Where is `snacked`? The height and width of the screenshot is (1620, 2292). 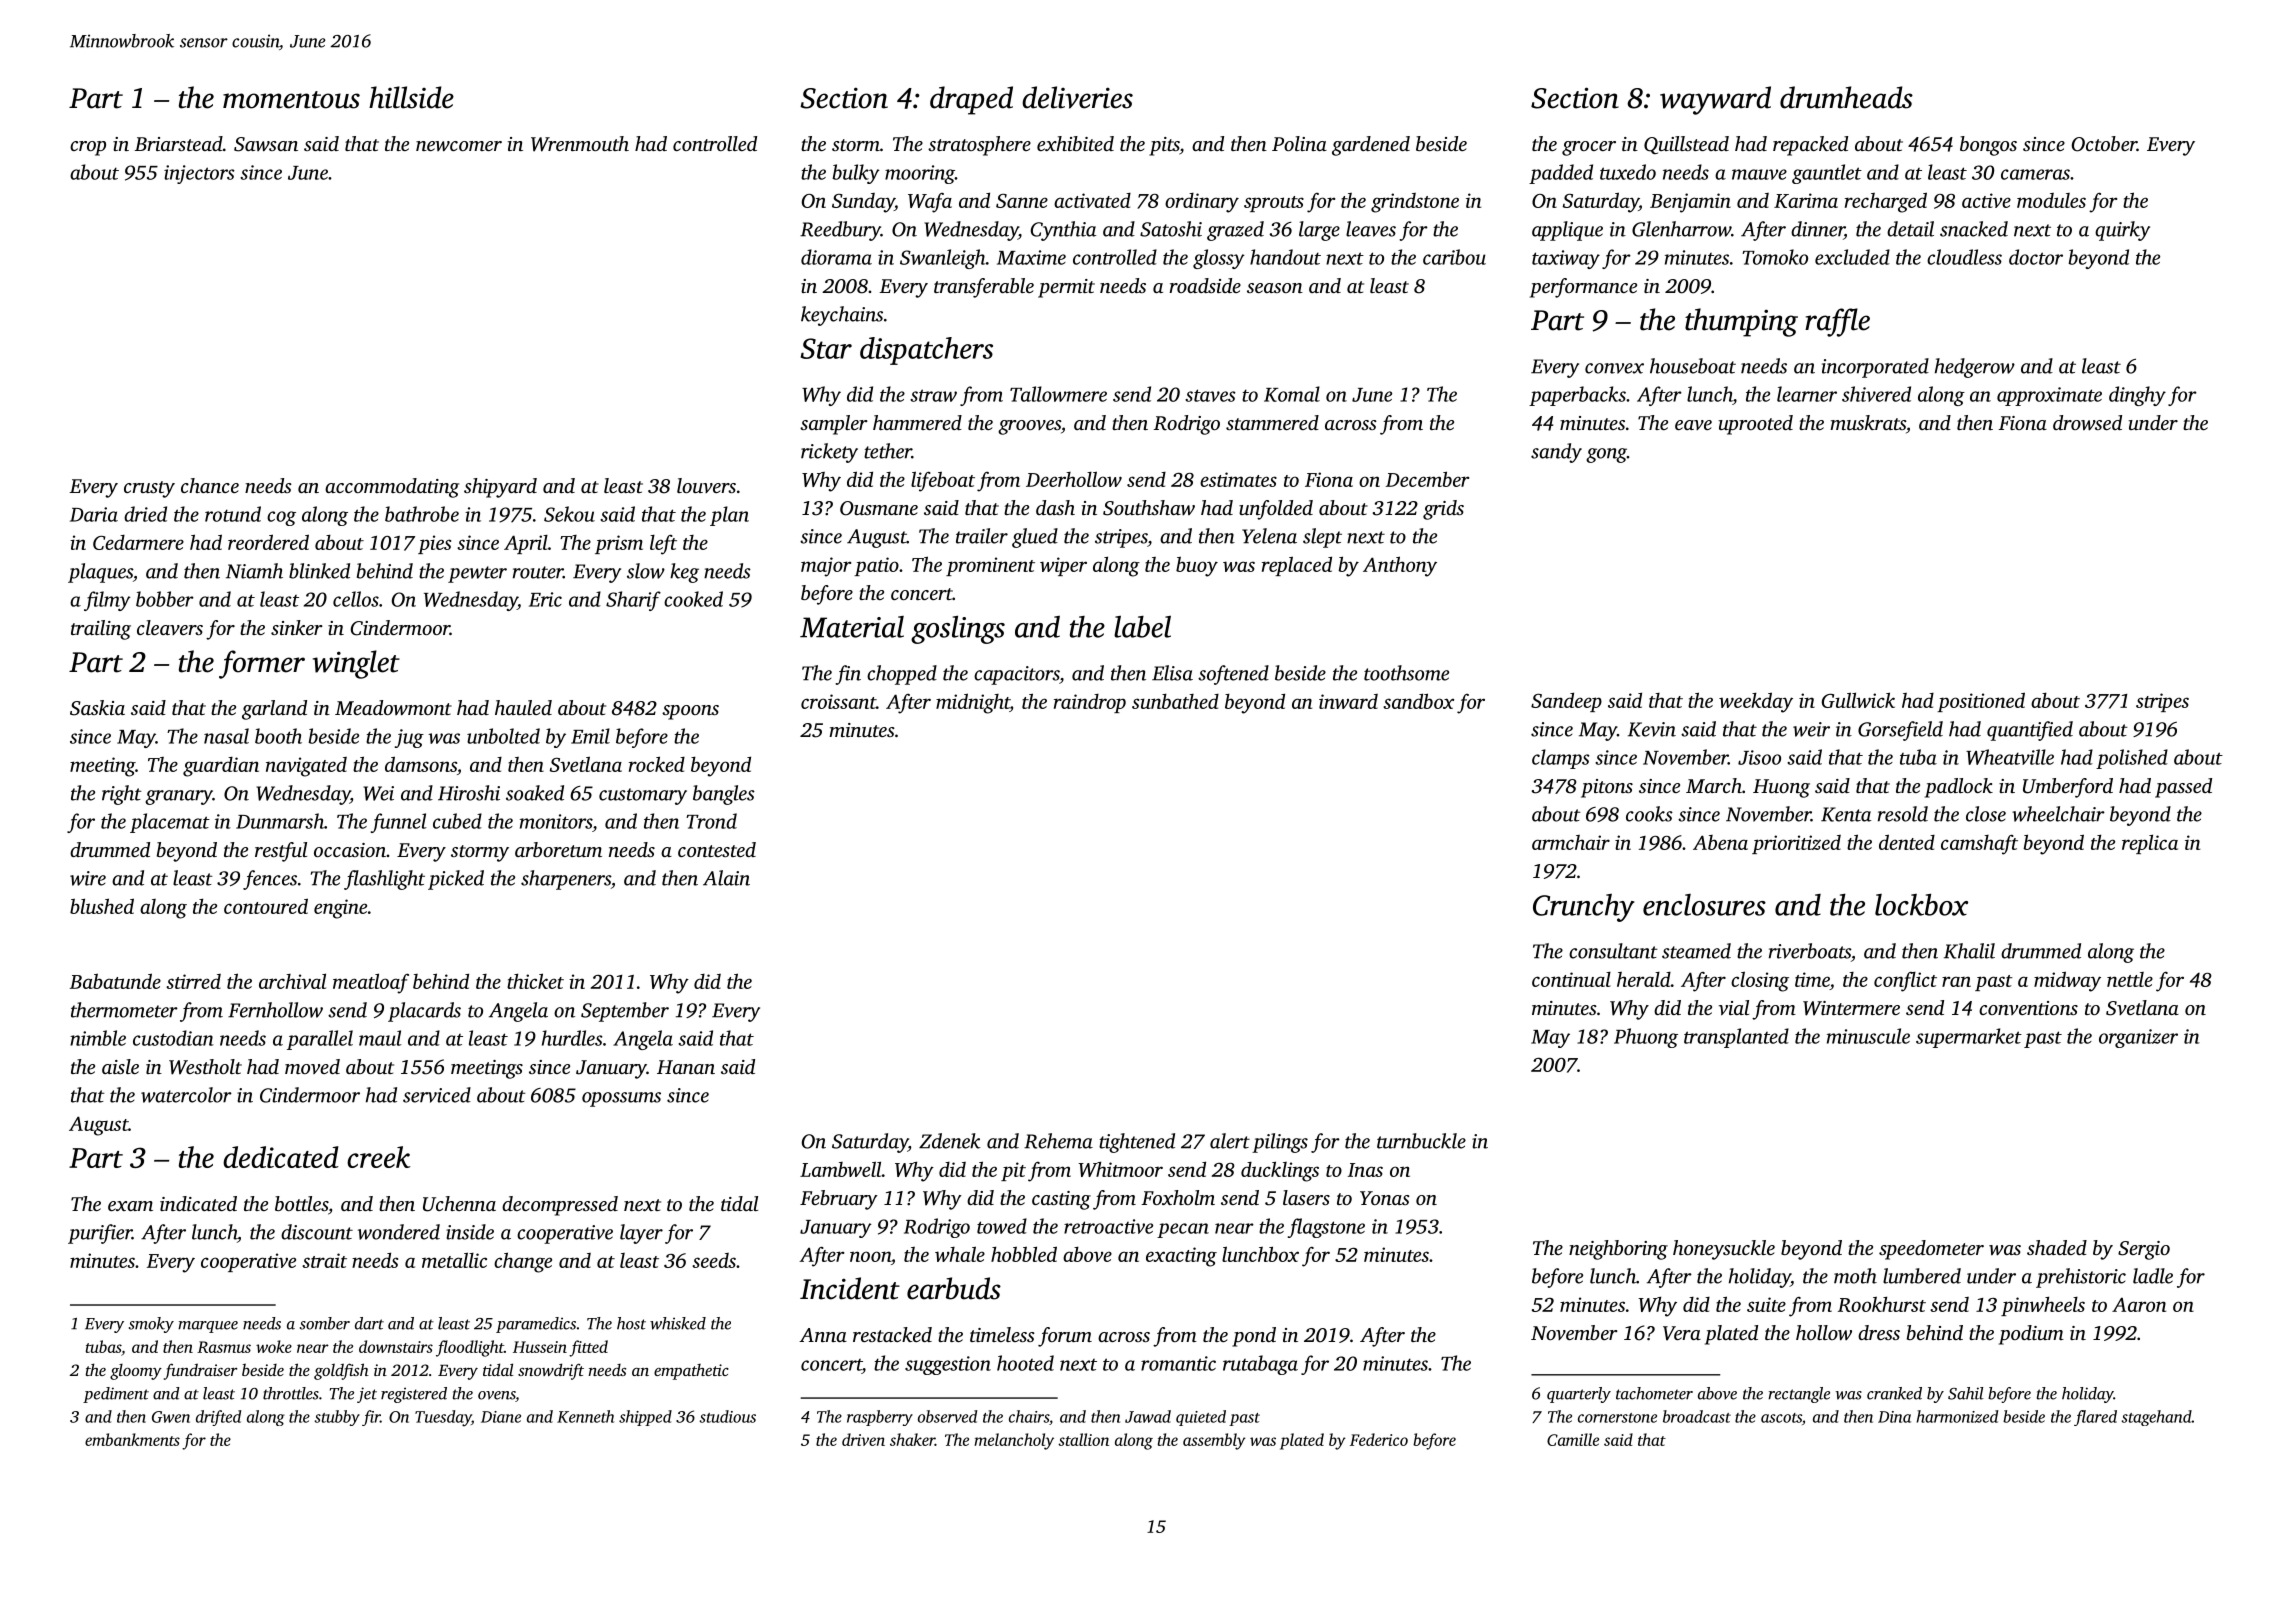
snacked is located at coordinates (1974, 229).
